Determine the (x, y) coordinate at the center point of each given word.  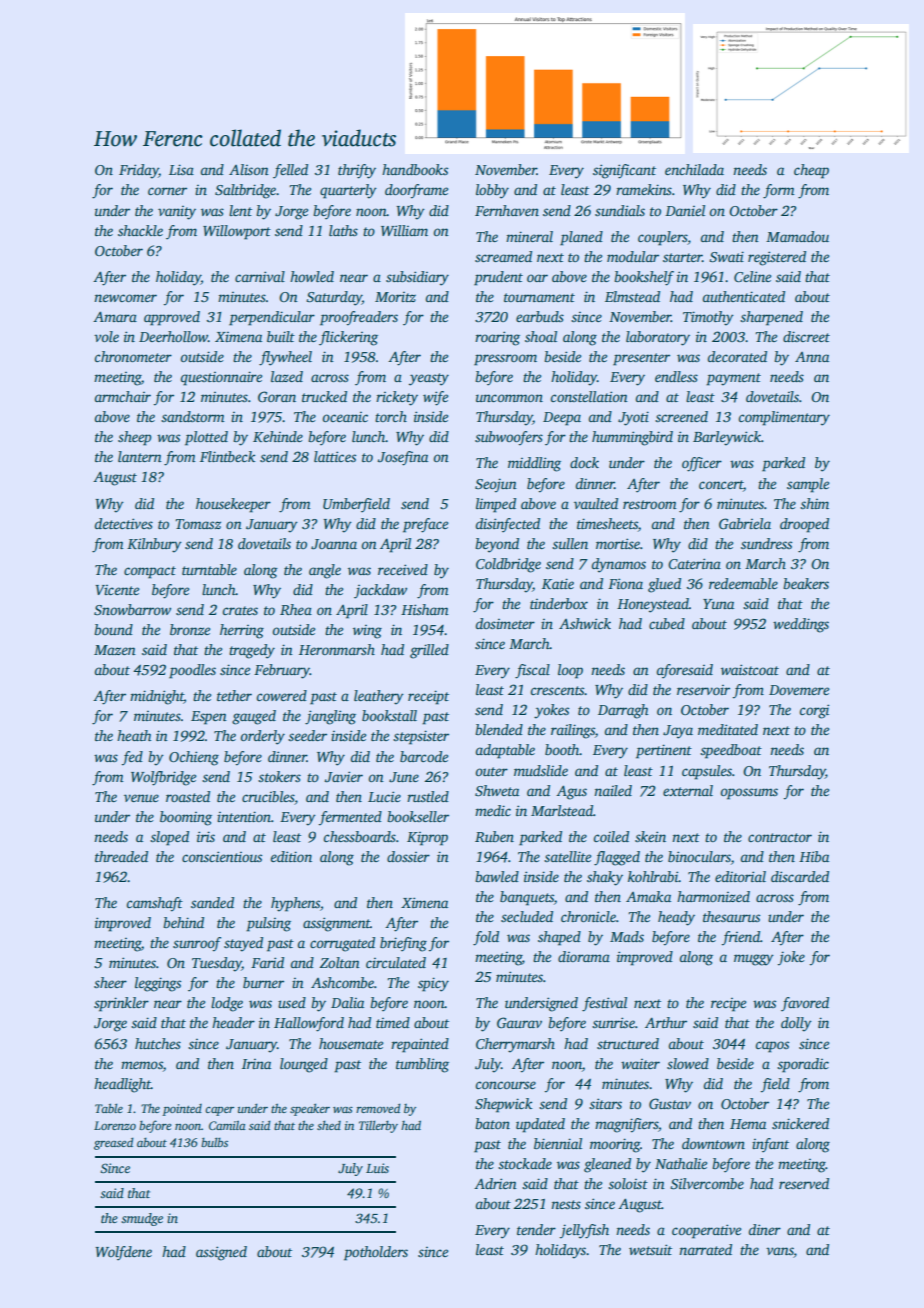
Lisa (181, 169)
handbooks (415, 169)
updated (540, 1125)
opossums (749, 794)
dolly (796, 1024)
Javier (344, 777)
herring (242, 631)
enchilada (694, 169)
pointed (182, 1110)
